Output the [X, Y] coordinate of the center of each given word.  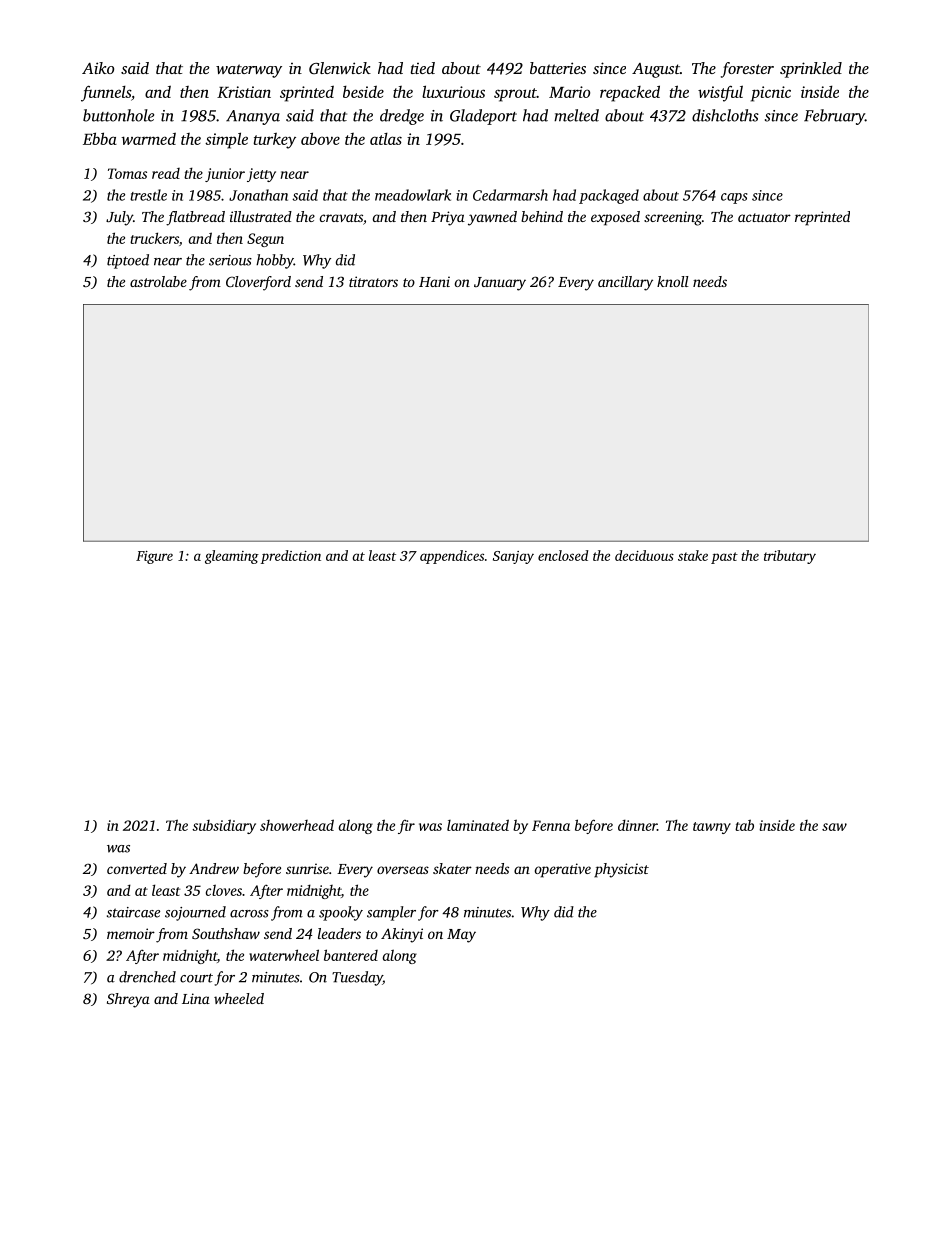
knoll [673, 281]
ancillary [625, 283]
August [656, 70]
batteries [558, 68]
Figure [154, 557]
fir [406, 827]
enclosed [563, 555]
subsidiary [224, 826]
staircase [133, 912]
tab [744, 825]
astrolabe [158, 281]
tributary [790, 557]
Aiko [98, 68]
